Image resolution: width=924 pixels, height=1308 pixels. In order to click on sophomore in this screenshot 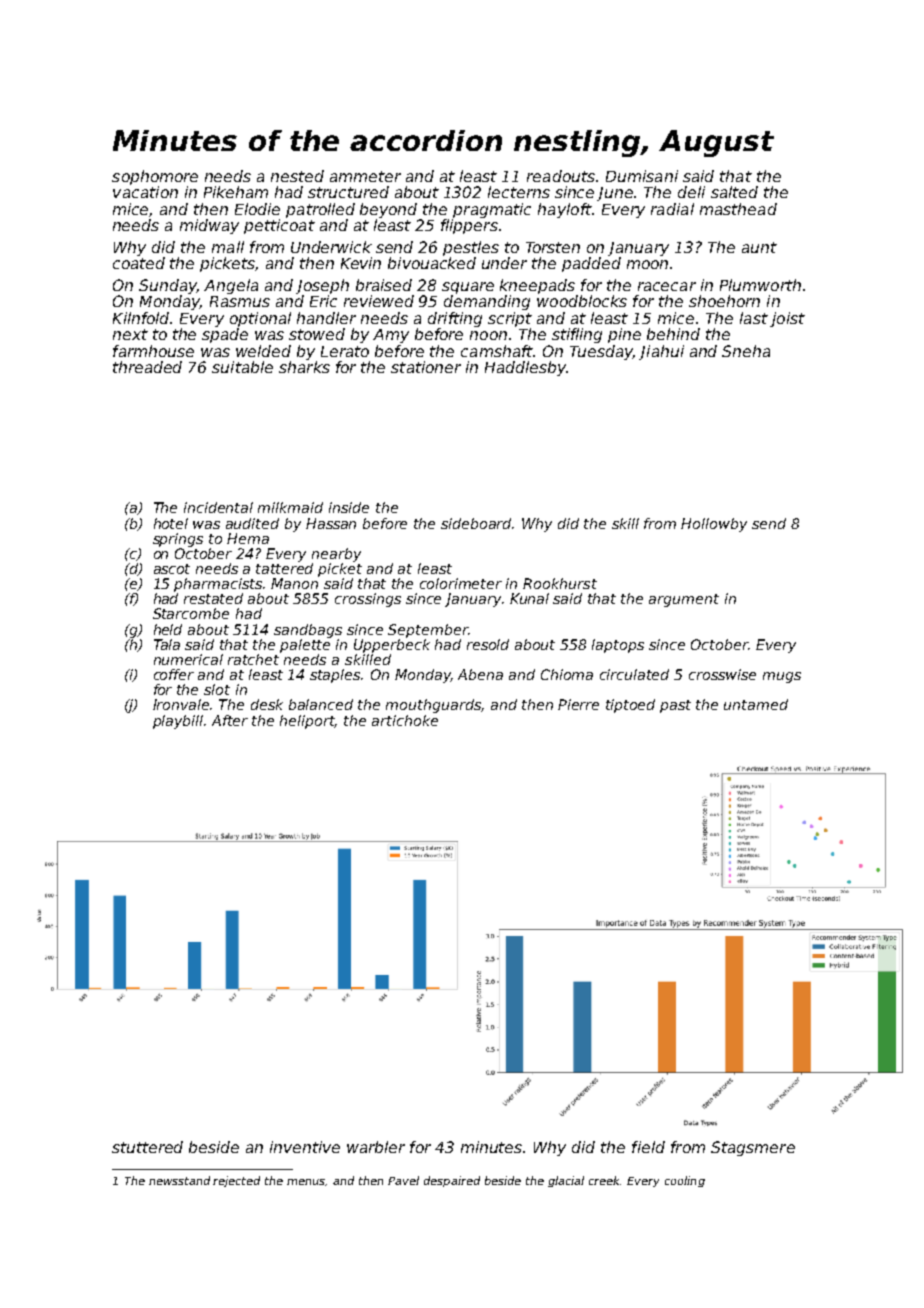, I will do `click(155, 177)`.
